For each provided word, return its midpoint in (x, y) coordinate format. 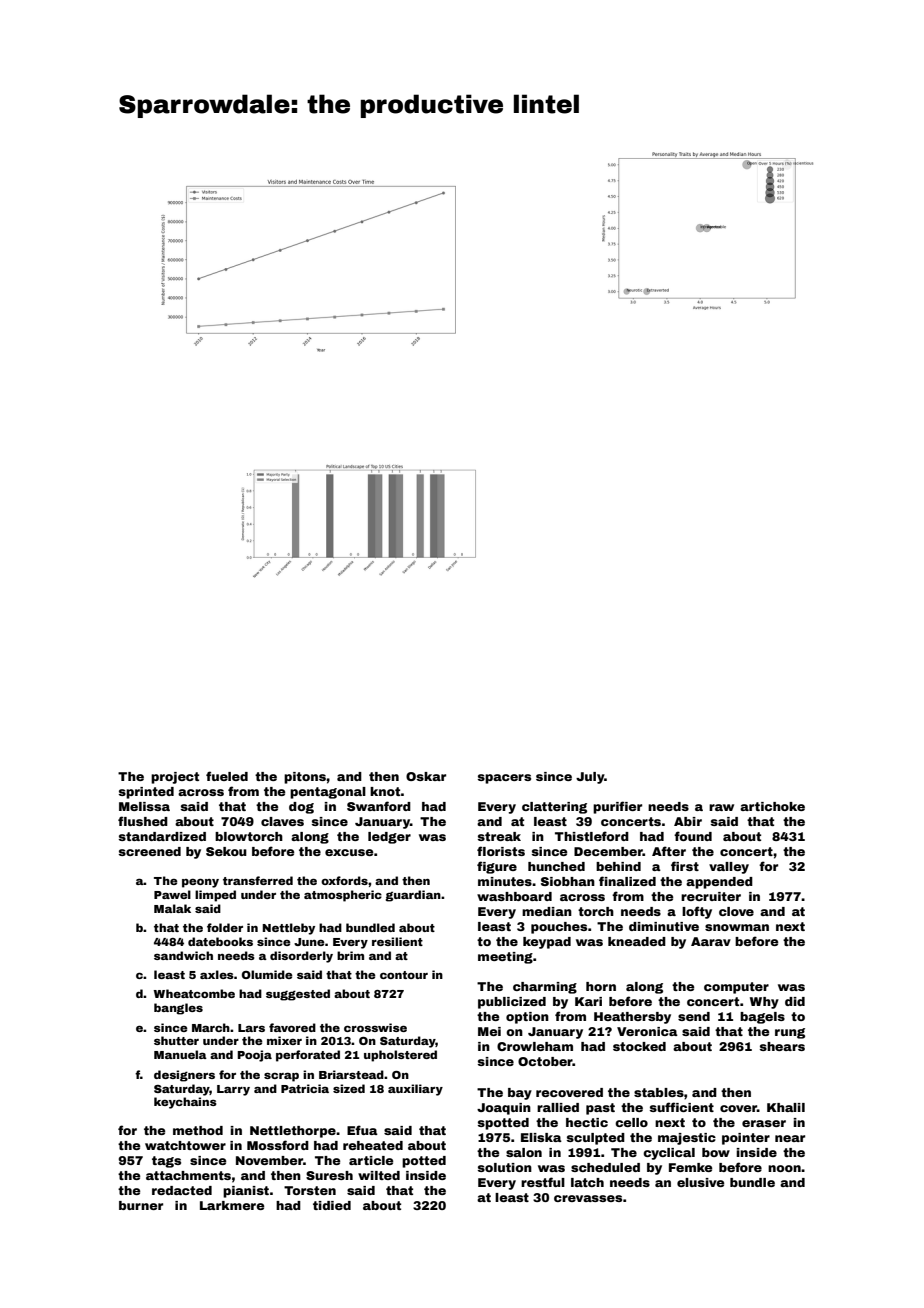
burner (141, 1205)
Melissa (144, 806)
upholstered (400, 1056)
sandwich (183, 955)
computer (736, 988)
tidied (332, 1205)
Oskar (426, 776)
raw (721, 807)
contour (404, 975)
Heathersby (632, 1018)
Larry (233, 1090)
